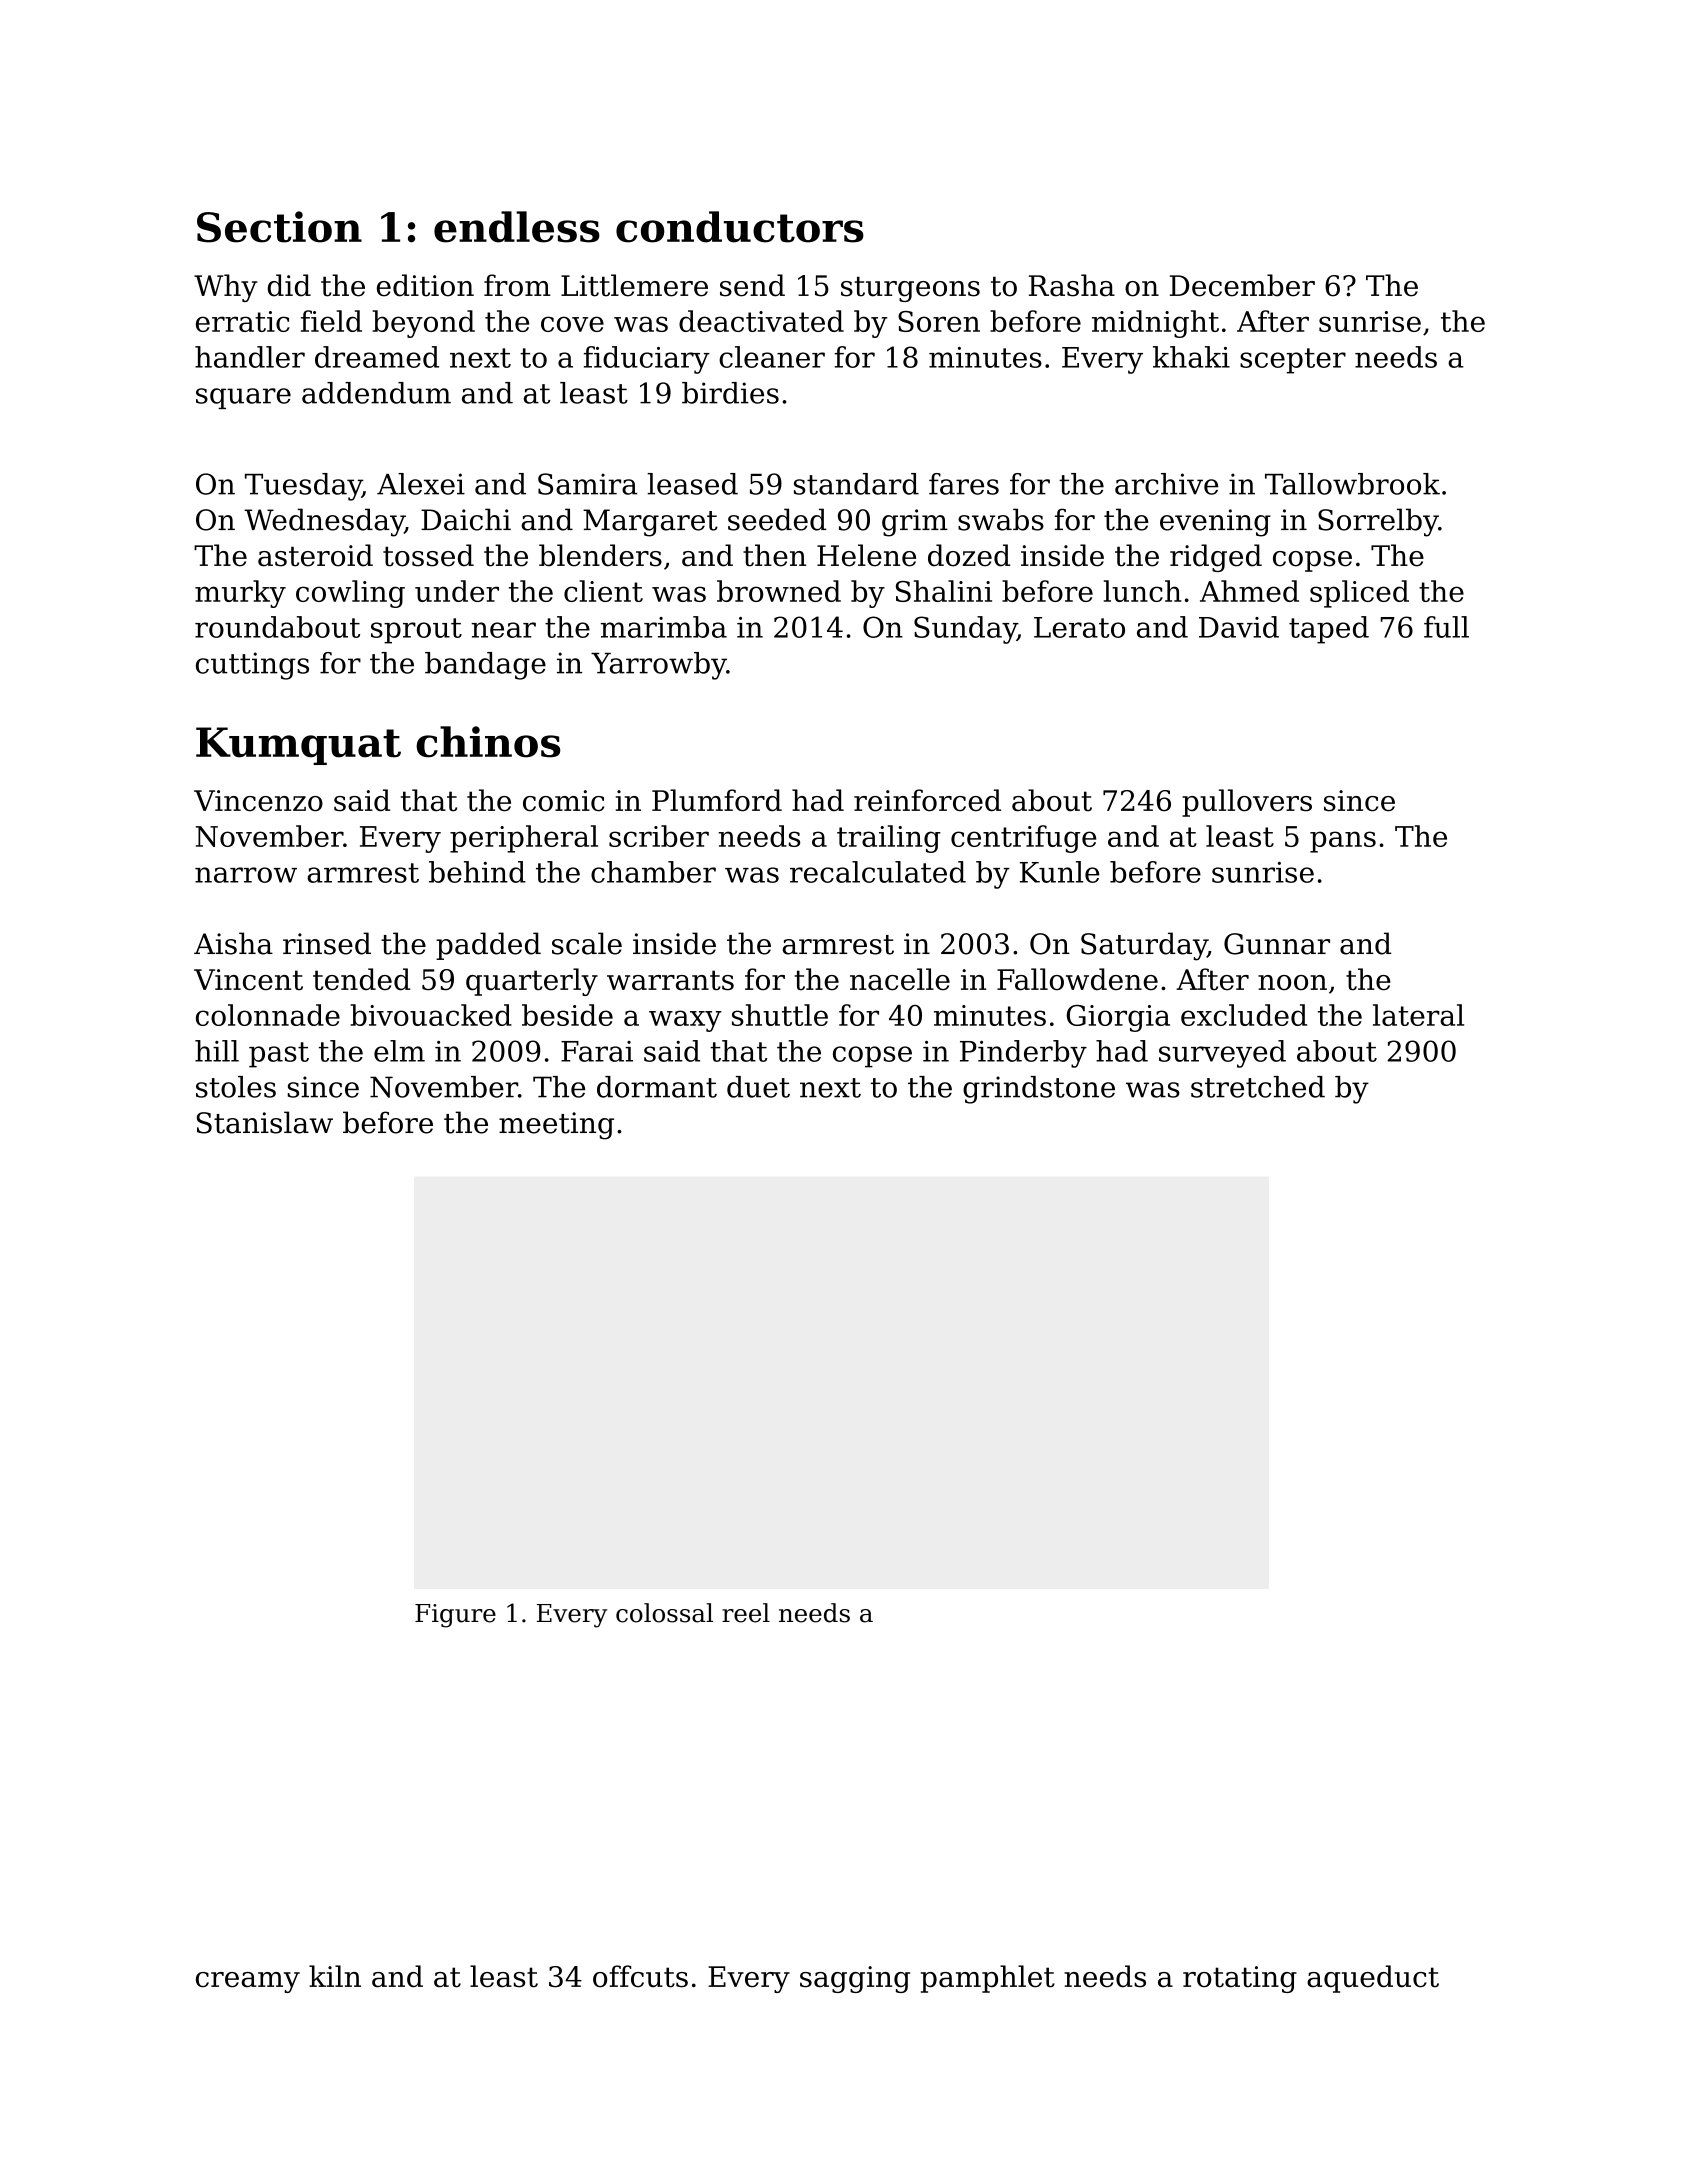  Describe the element at coordinates (1239, 627) in the page. I see `David` at that location.
